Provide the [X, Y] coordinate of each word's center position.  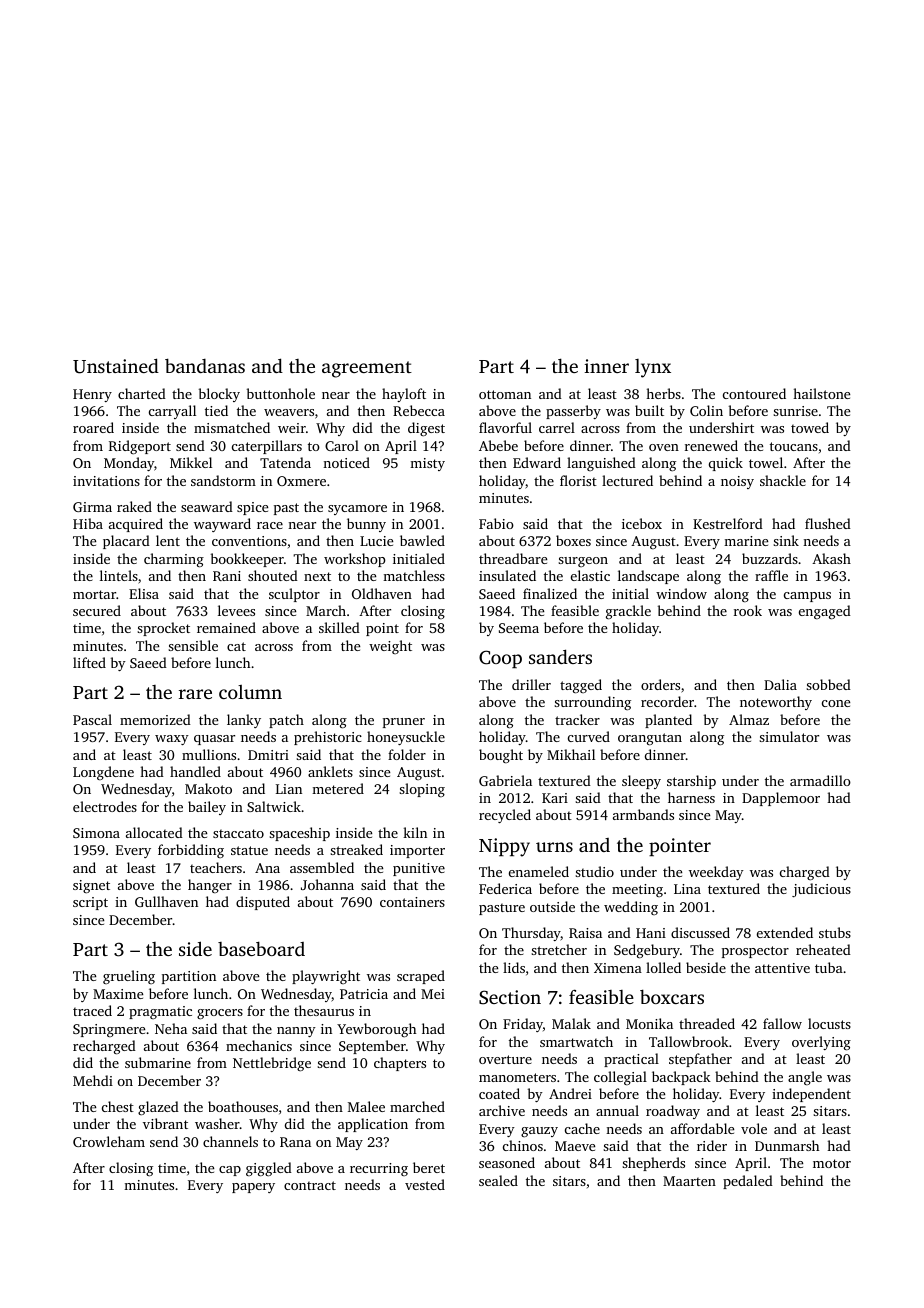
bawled [422, 540]
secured [97, 610]
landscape [648, 577]
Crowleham [109, 1141]
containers [412, 902]
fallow [782, 1023]
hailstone [821, 393]
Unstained [116, 366]
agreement [367, 369]
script [90, 903]
